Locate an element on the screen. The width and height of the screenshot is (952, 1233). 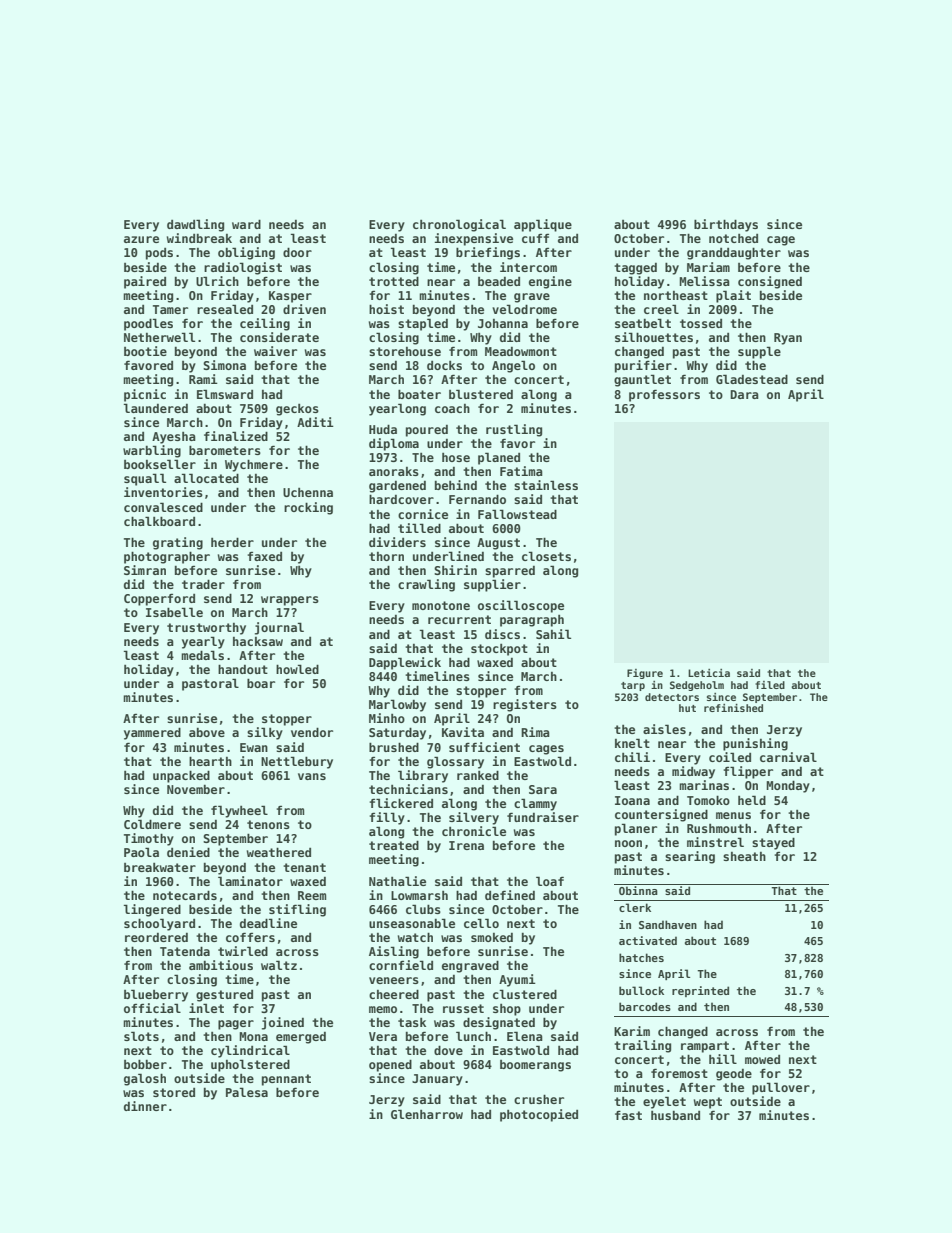
trailing is located at coordinates (642, 1046).
